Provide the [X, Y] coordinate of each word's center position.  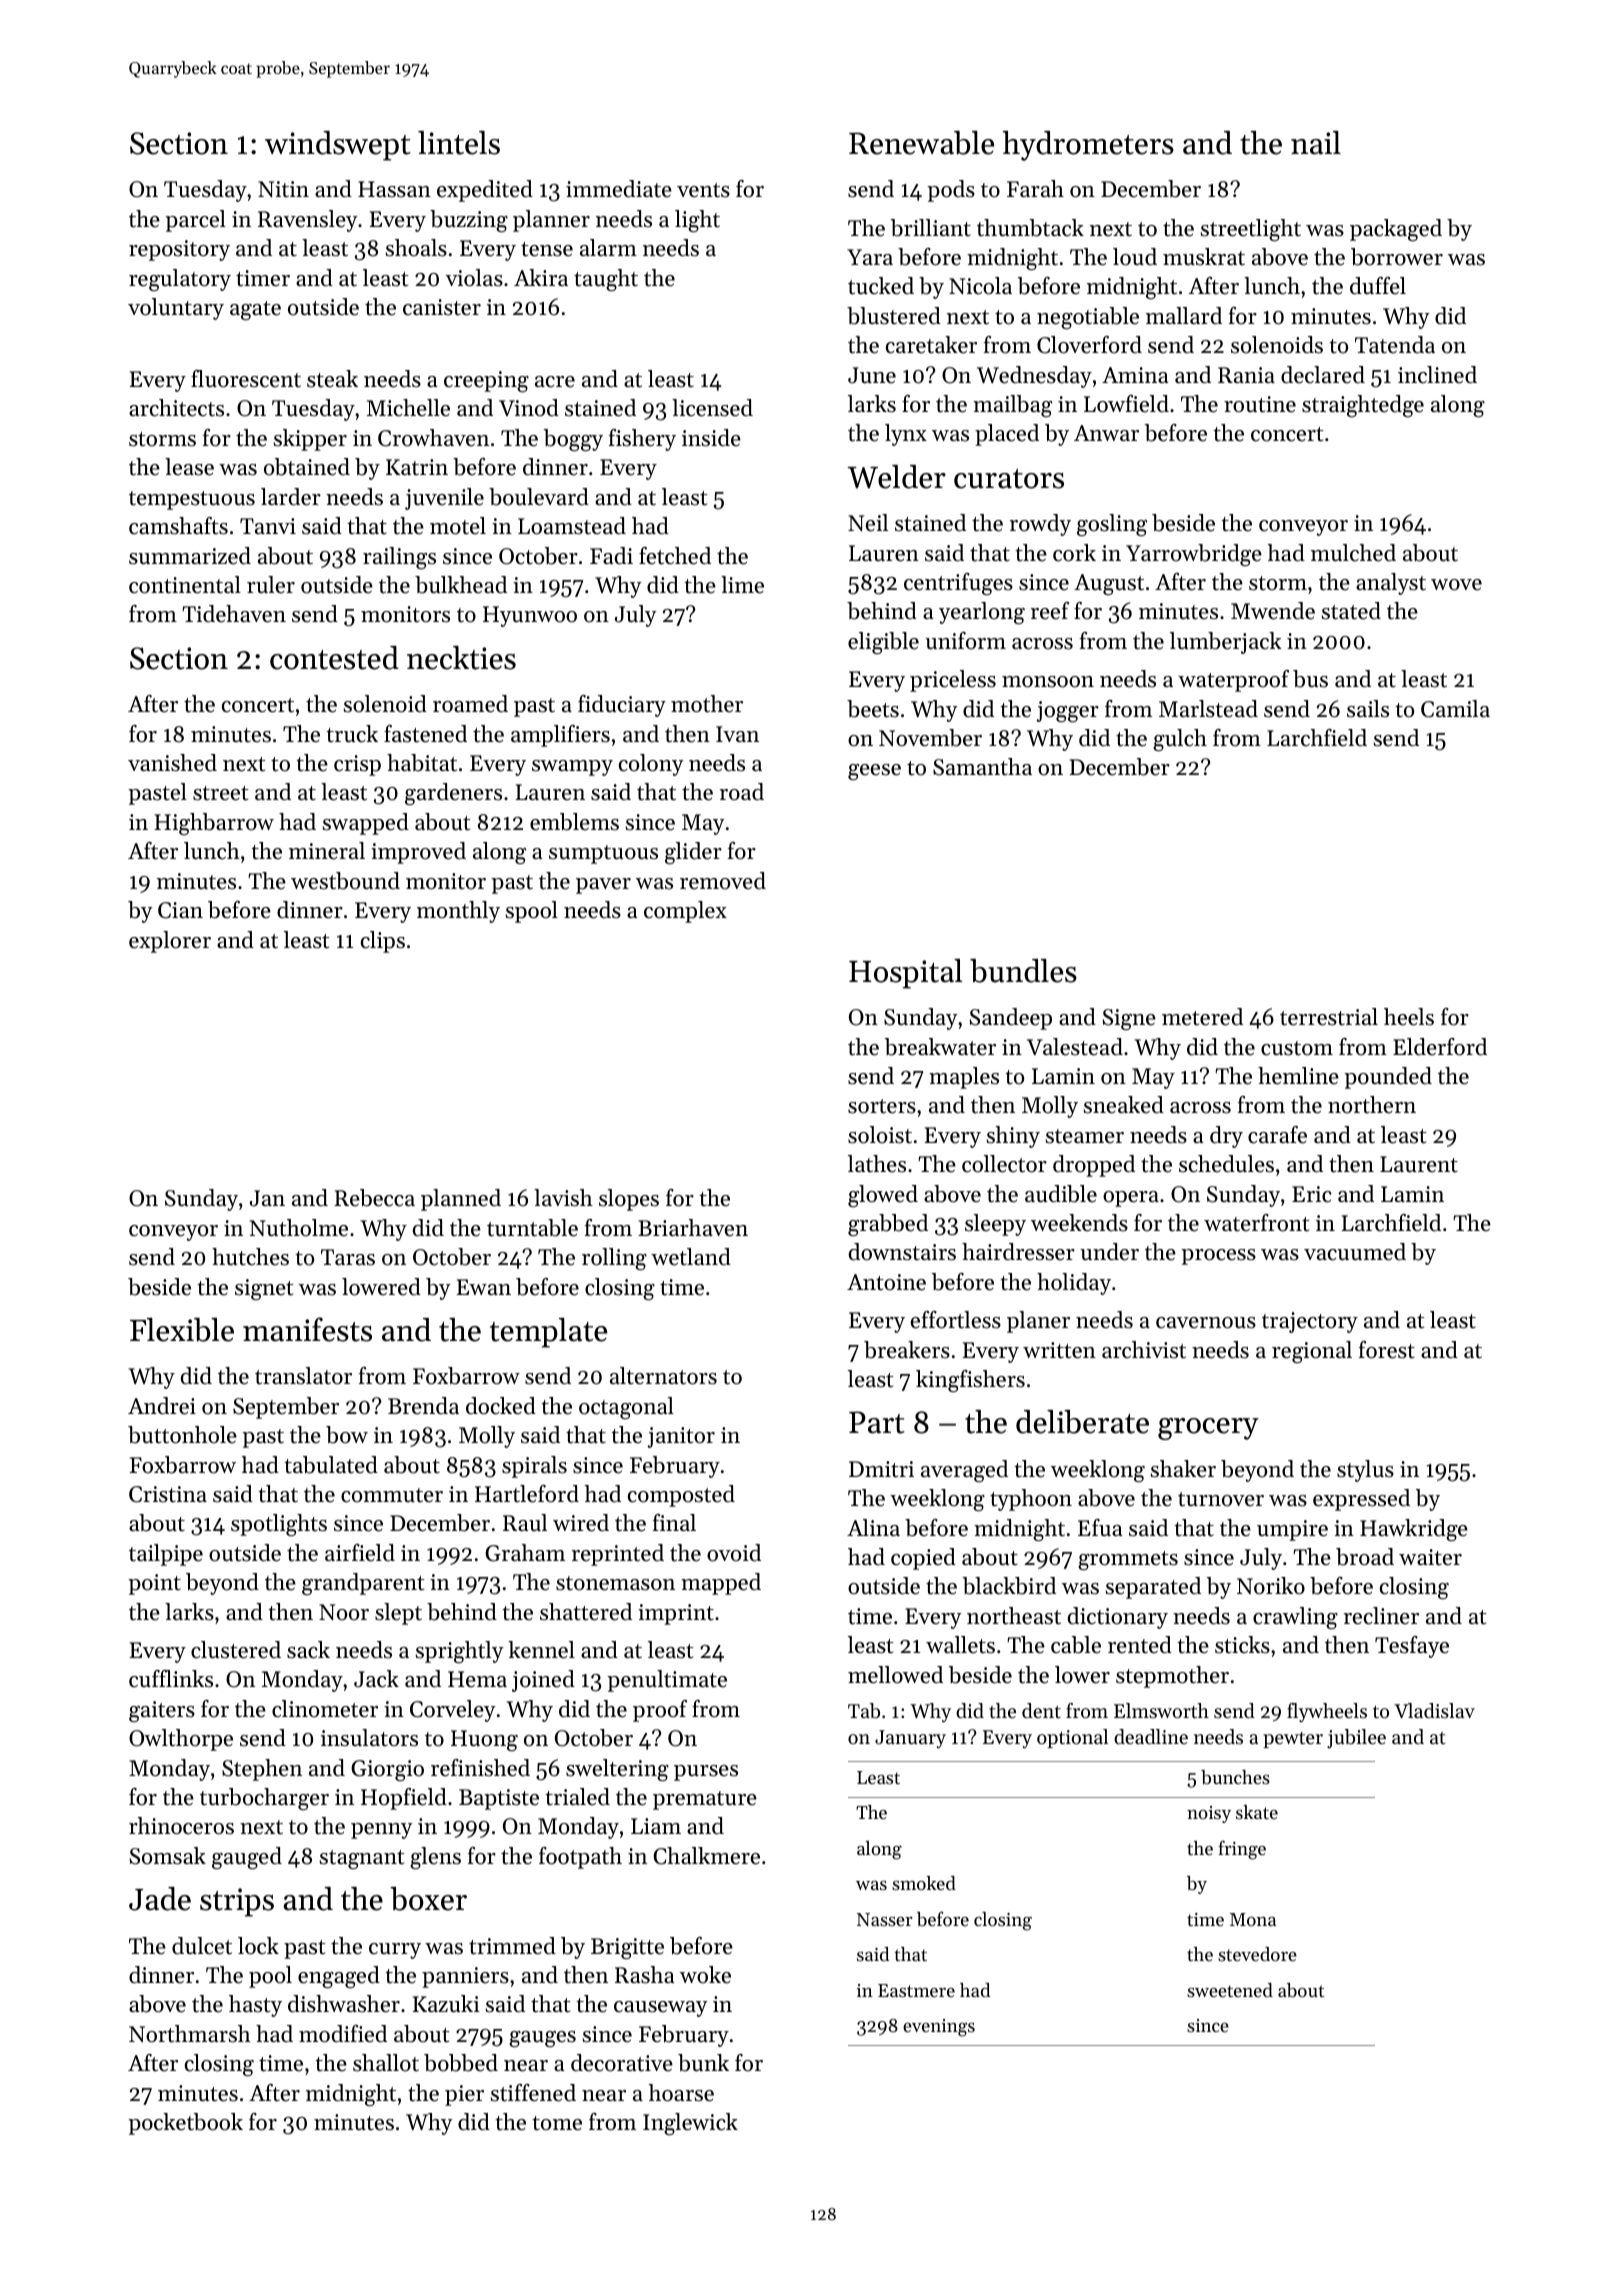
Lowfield [1126, 404]
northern [1372, 1105]
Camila [1455, 709]
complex [685, 912]
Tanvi [268, 526]
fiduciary [622, 706]
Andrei [162, 1406]
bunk [703, 2063]
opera [1131, 1199]
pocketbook [185, 2124]
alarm [608, 247]
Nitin [283, 189]
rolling [614, 1259]
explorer [170, 942]
